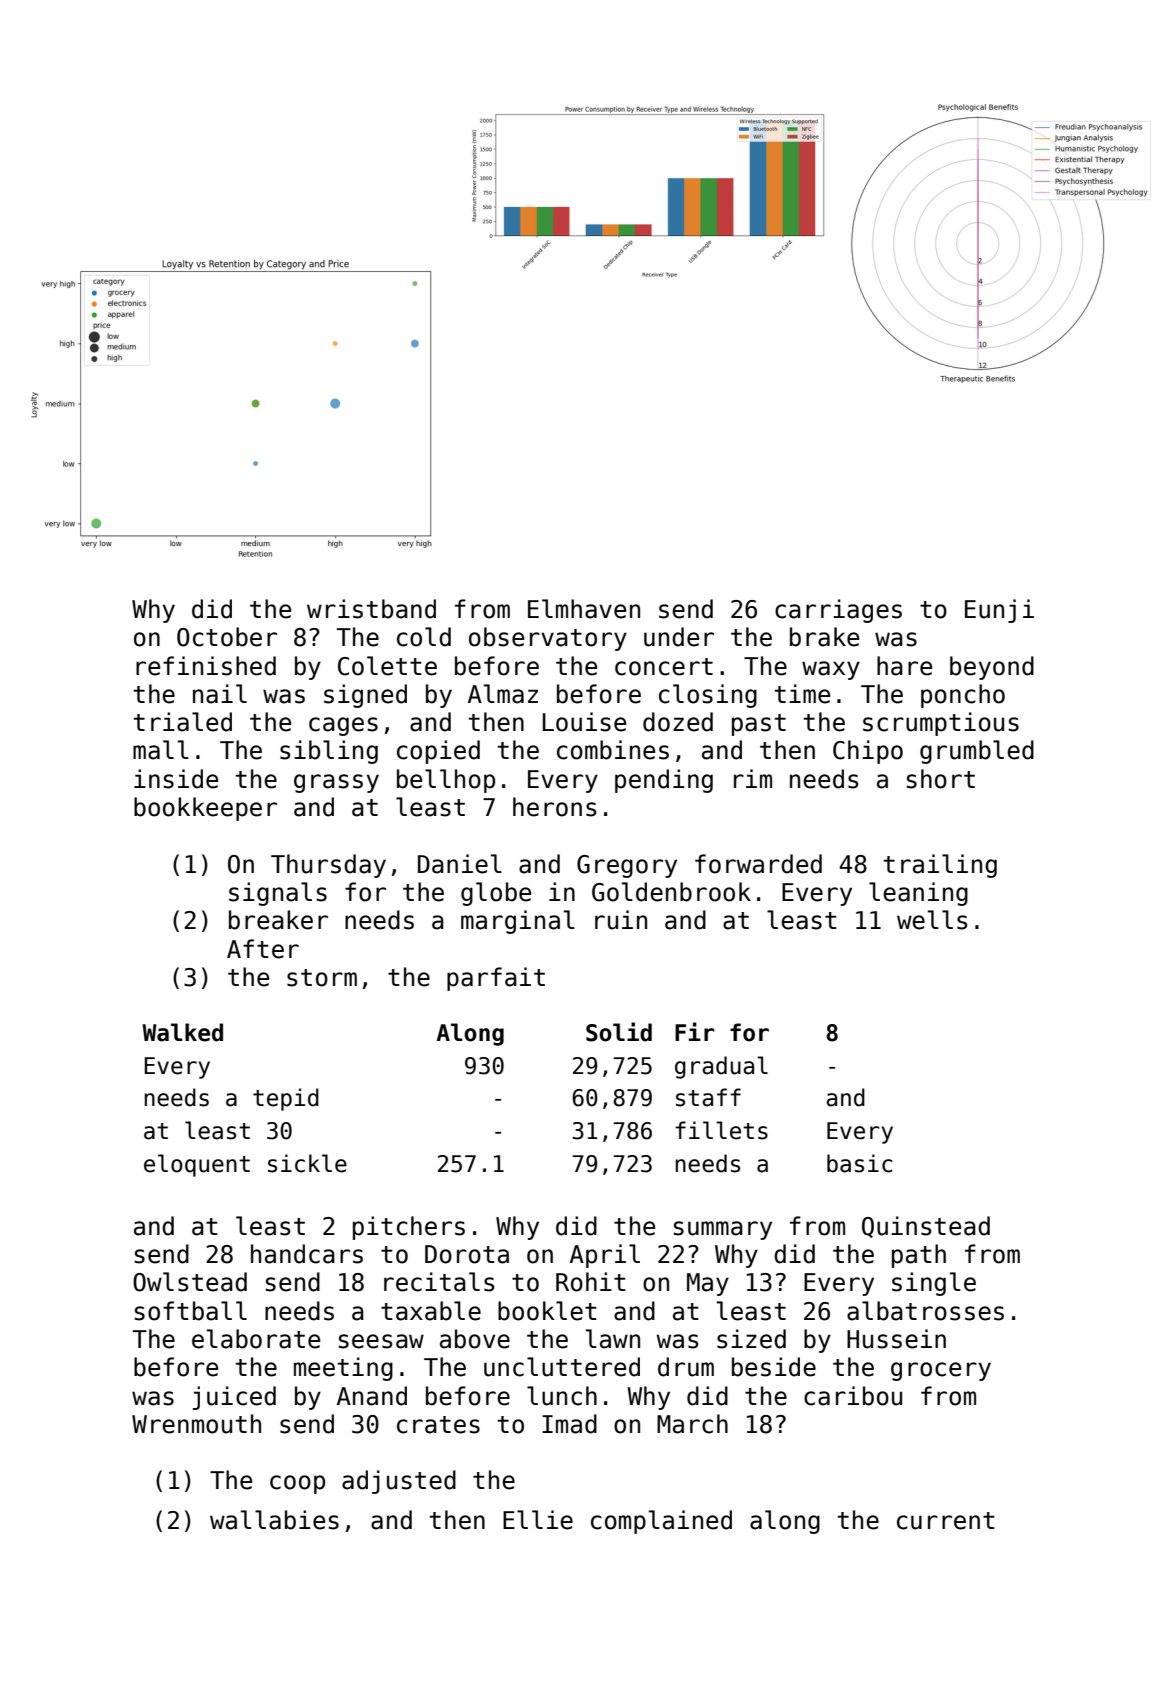 This image has height=1701, width=1175. Describe the element at coordinates (999, 611) in the image. I see `Eunji` at that location.
